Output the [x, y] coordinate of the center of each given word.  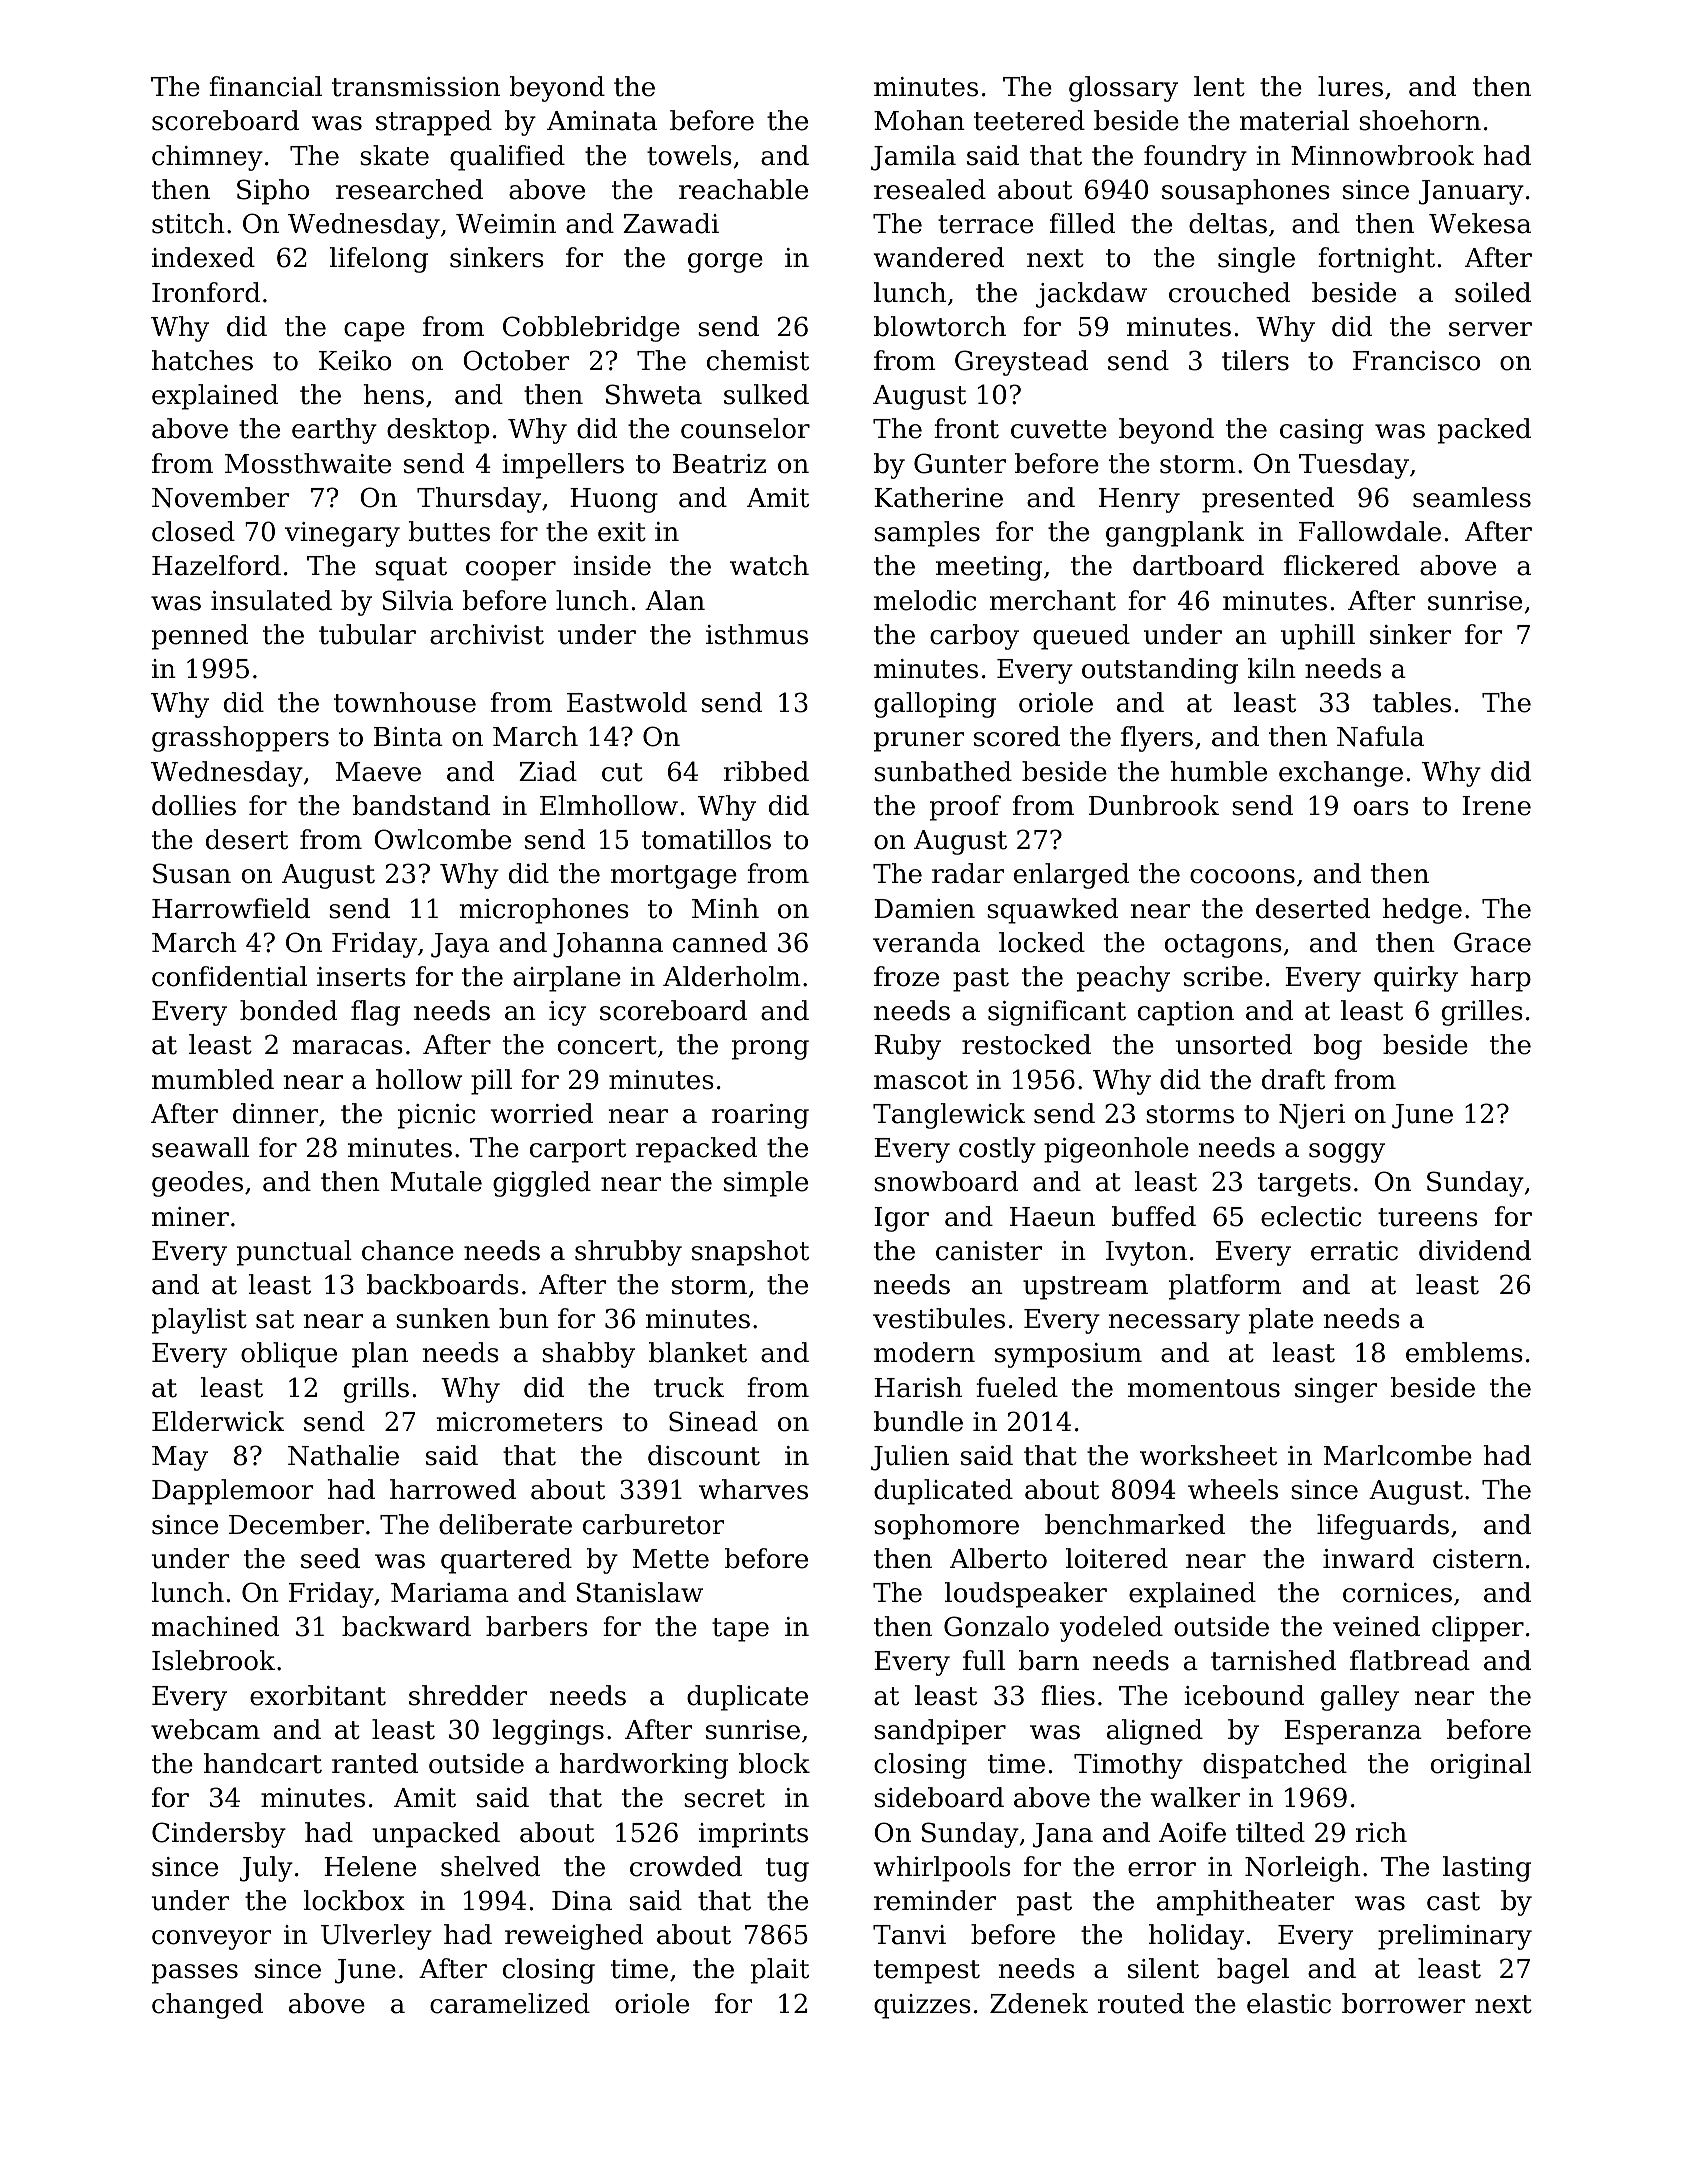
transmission [416, 87]
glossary [1123, 89]
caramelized [510, 2003]
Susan [192, 873]
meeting [989, 568]
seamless [1472, 497]
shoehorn [1420, 120]
